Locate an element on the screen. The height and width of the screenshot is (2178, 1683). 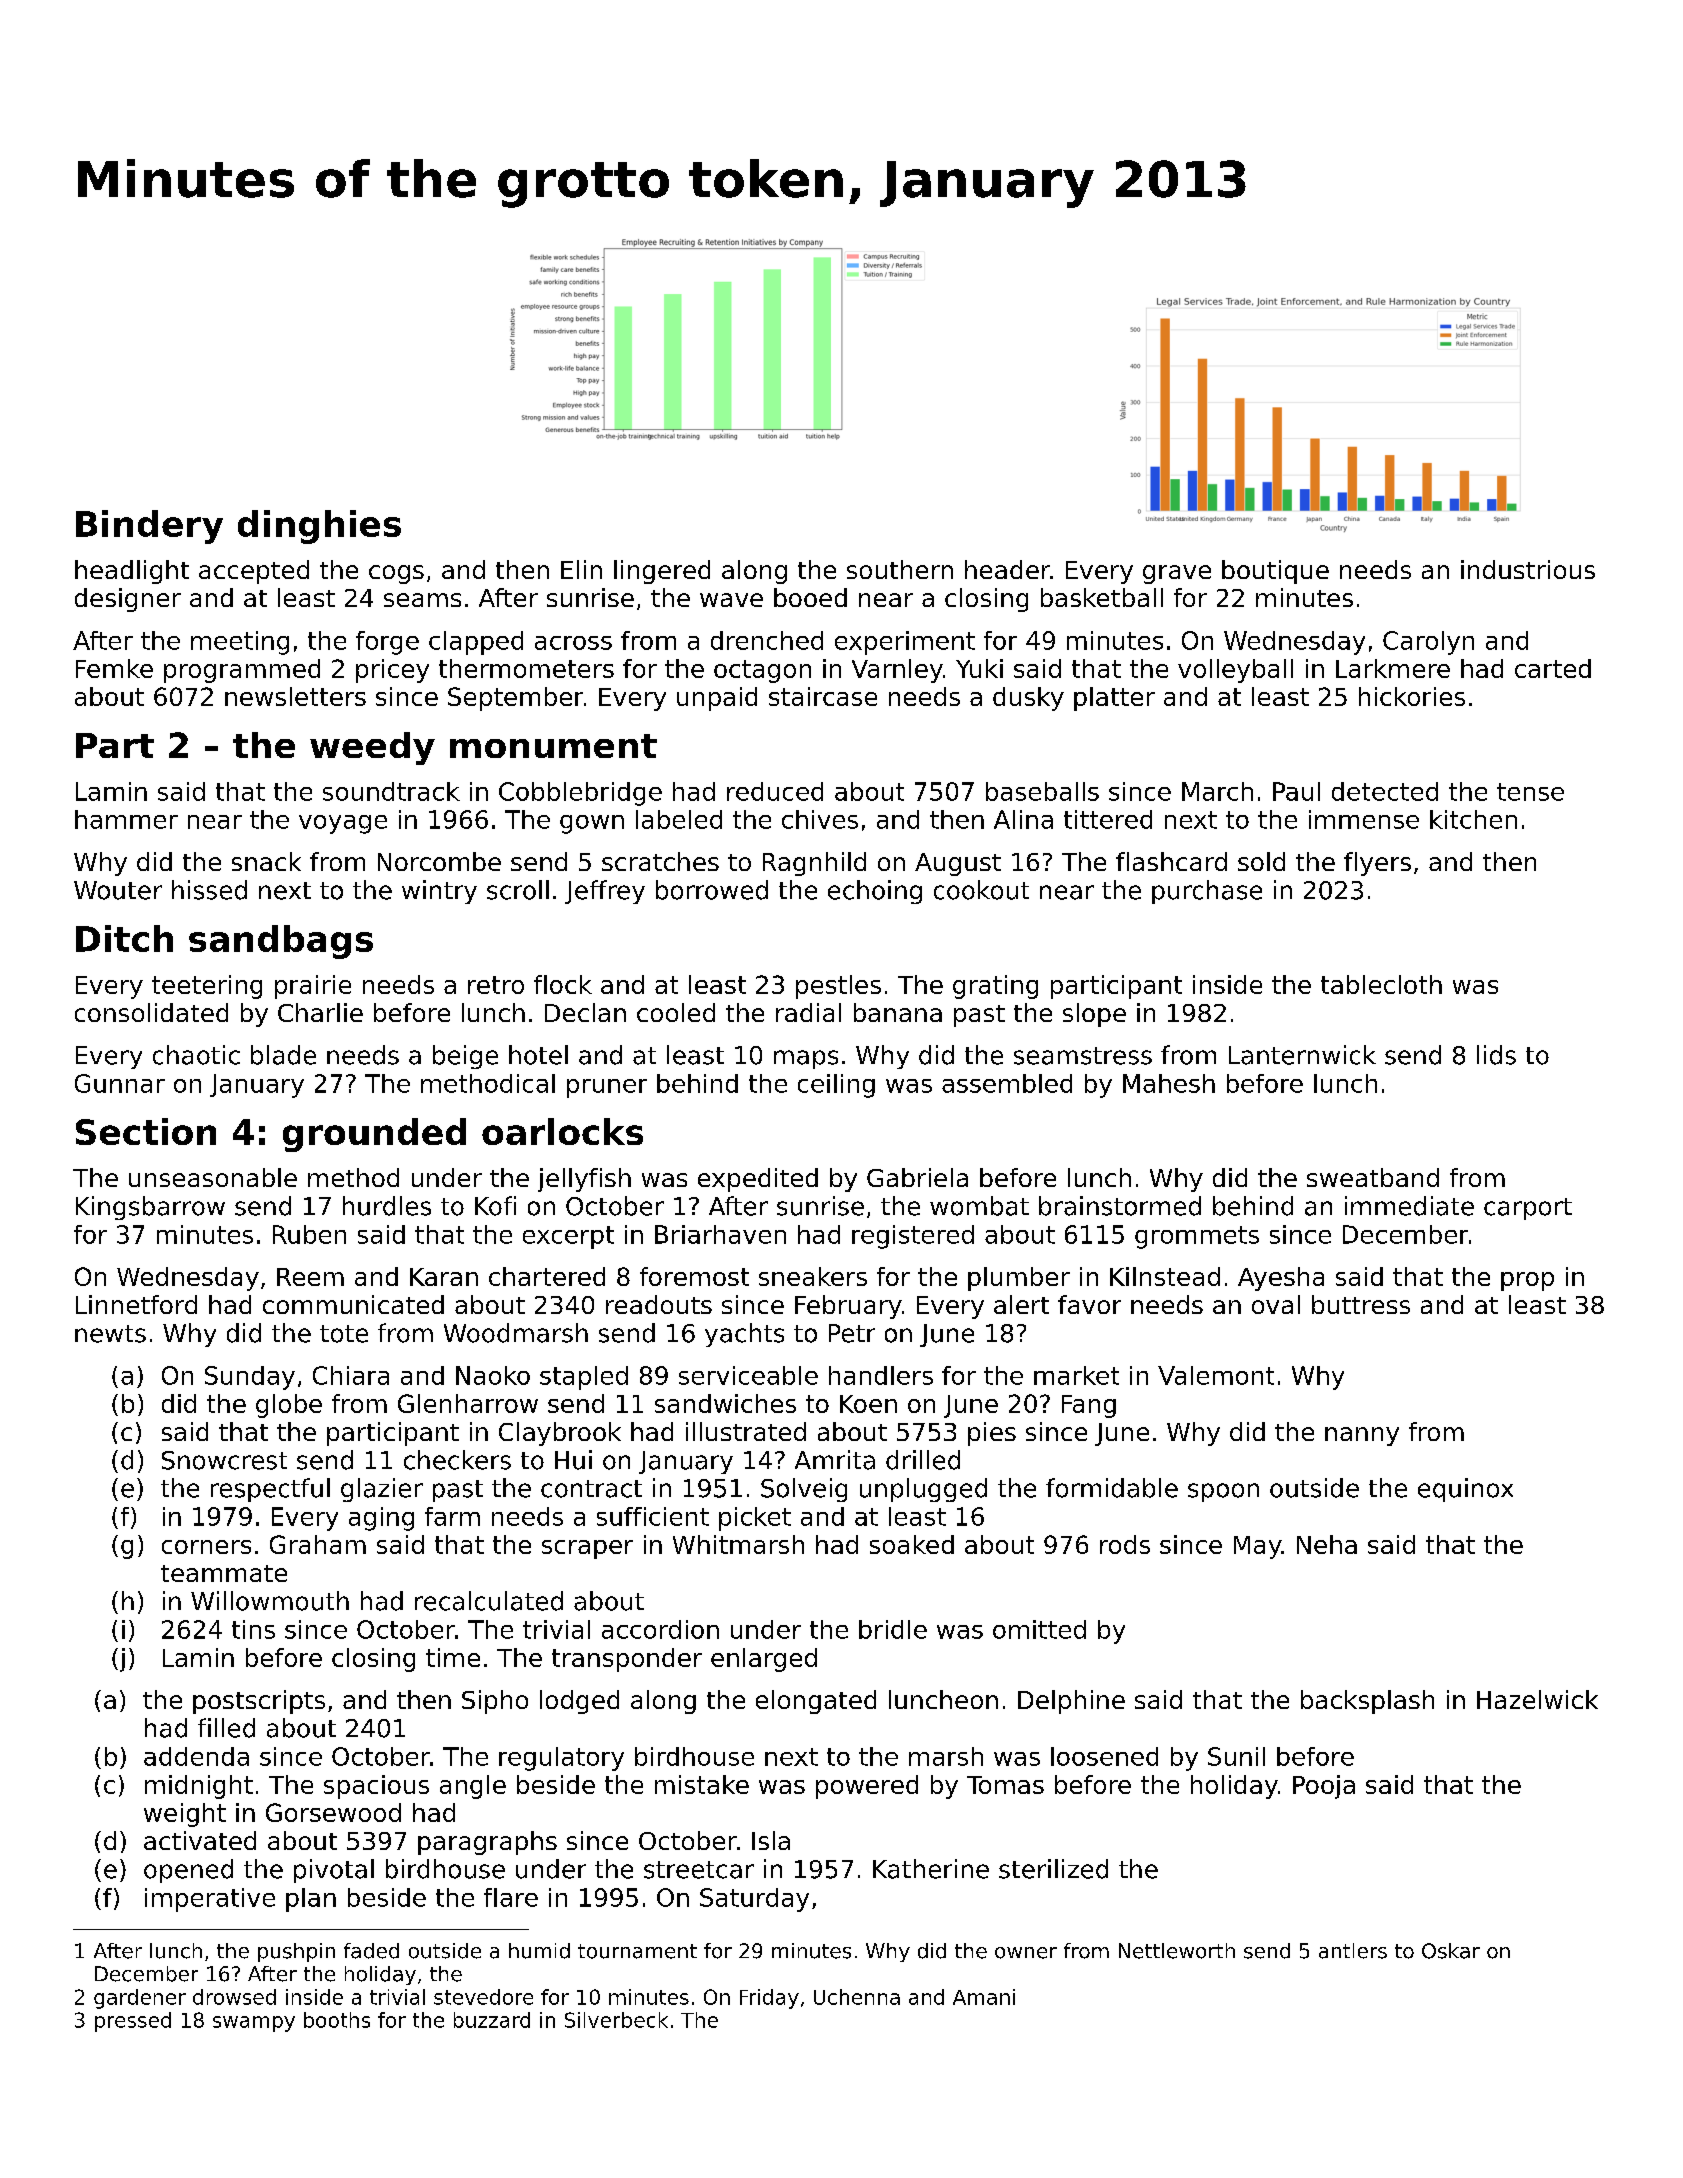
Karan is located at coordinates (444, 1277).
